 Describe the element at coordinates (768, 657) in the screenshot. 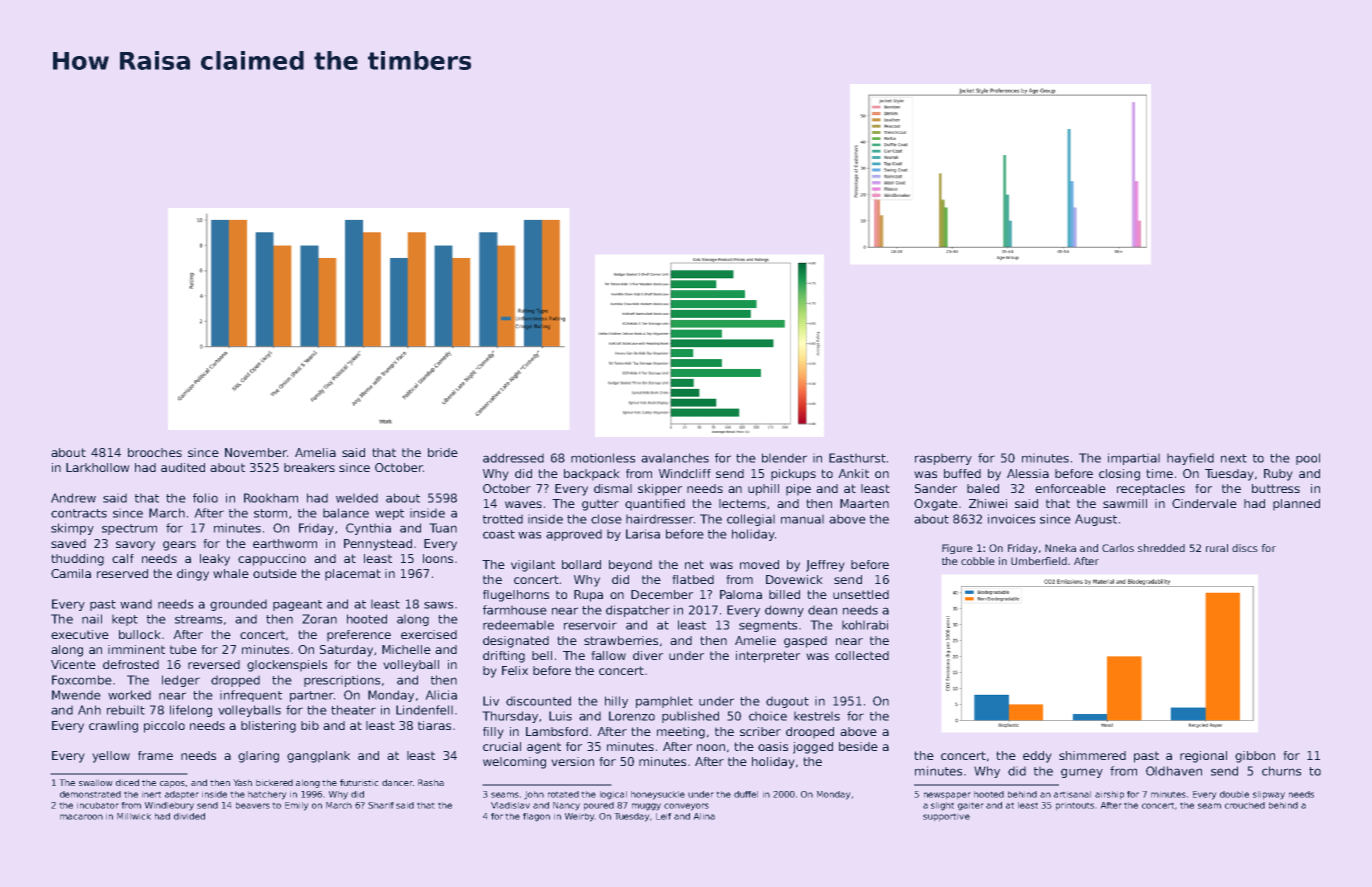

I see `interpreter` at that location.
